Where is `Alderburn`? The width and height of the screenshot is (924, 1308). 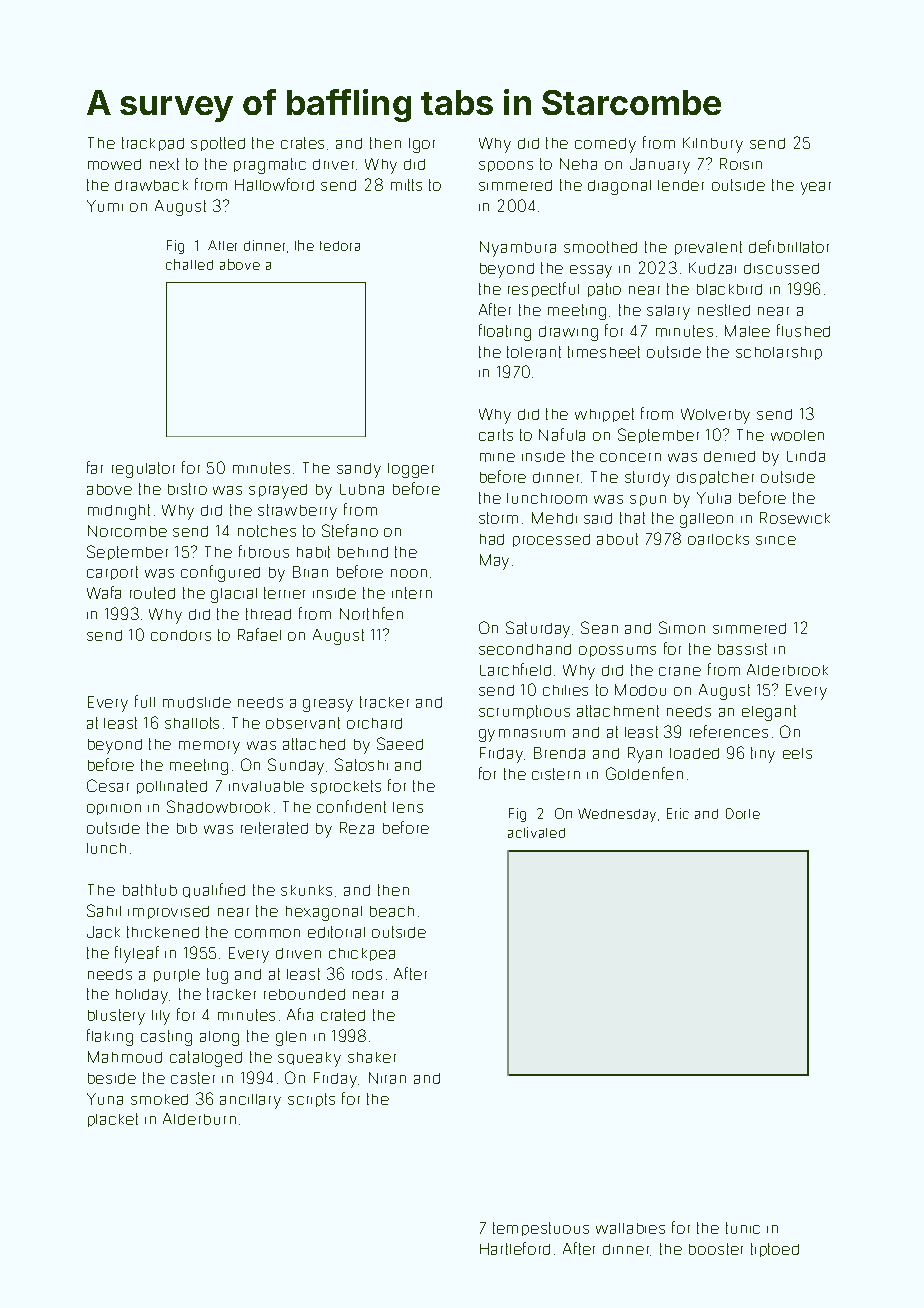
Alderburn is located at coordinates (199, 1119).
